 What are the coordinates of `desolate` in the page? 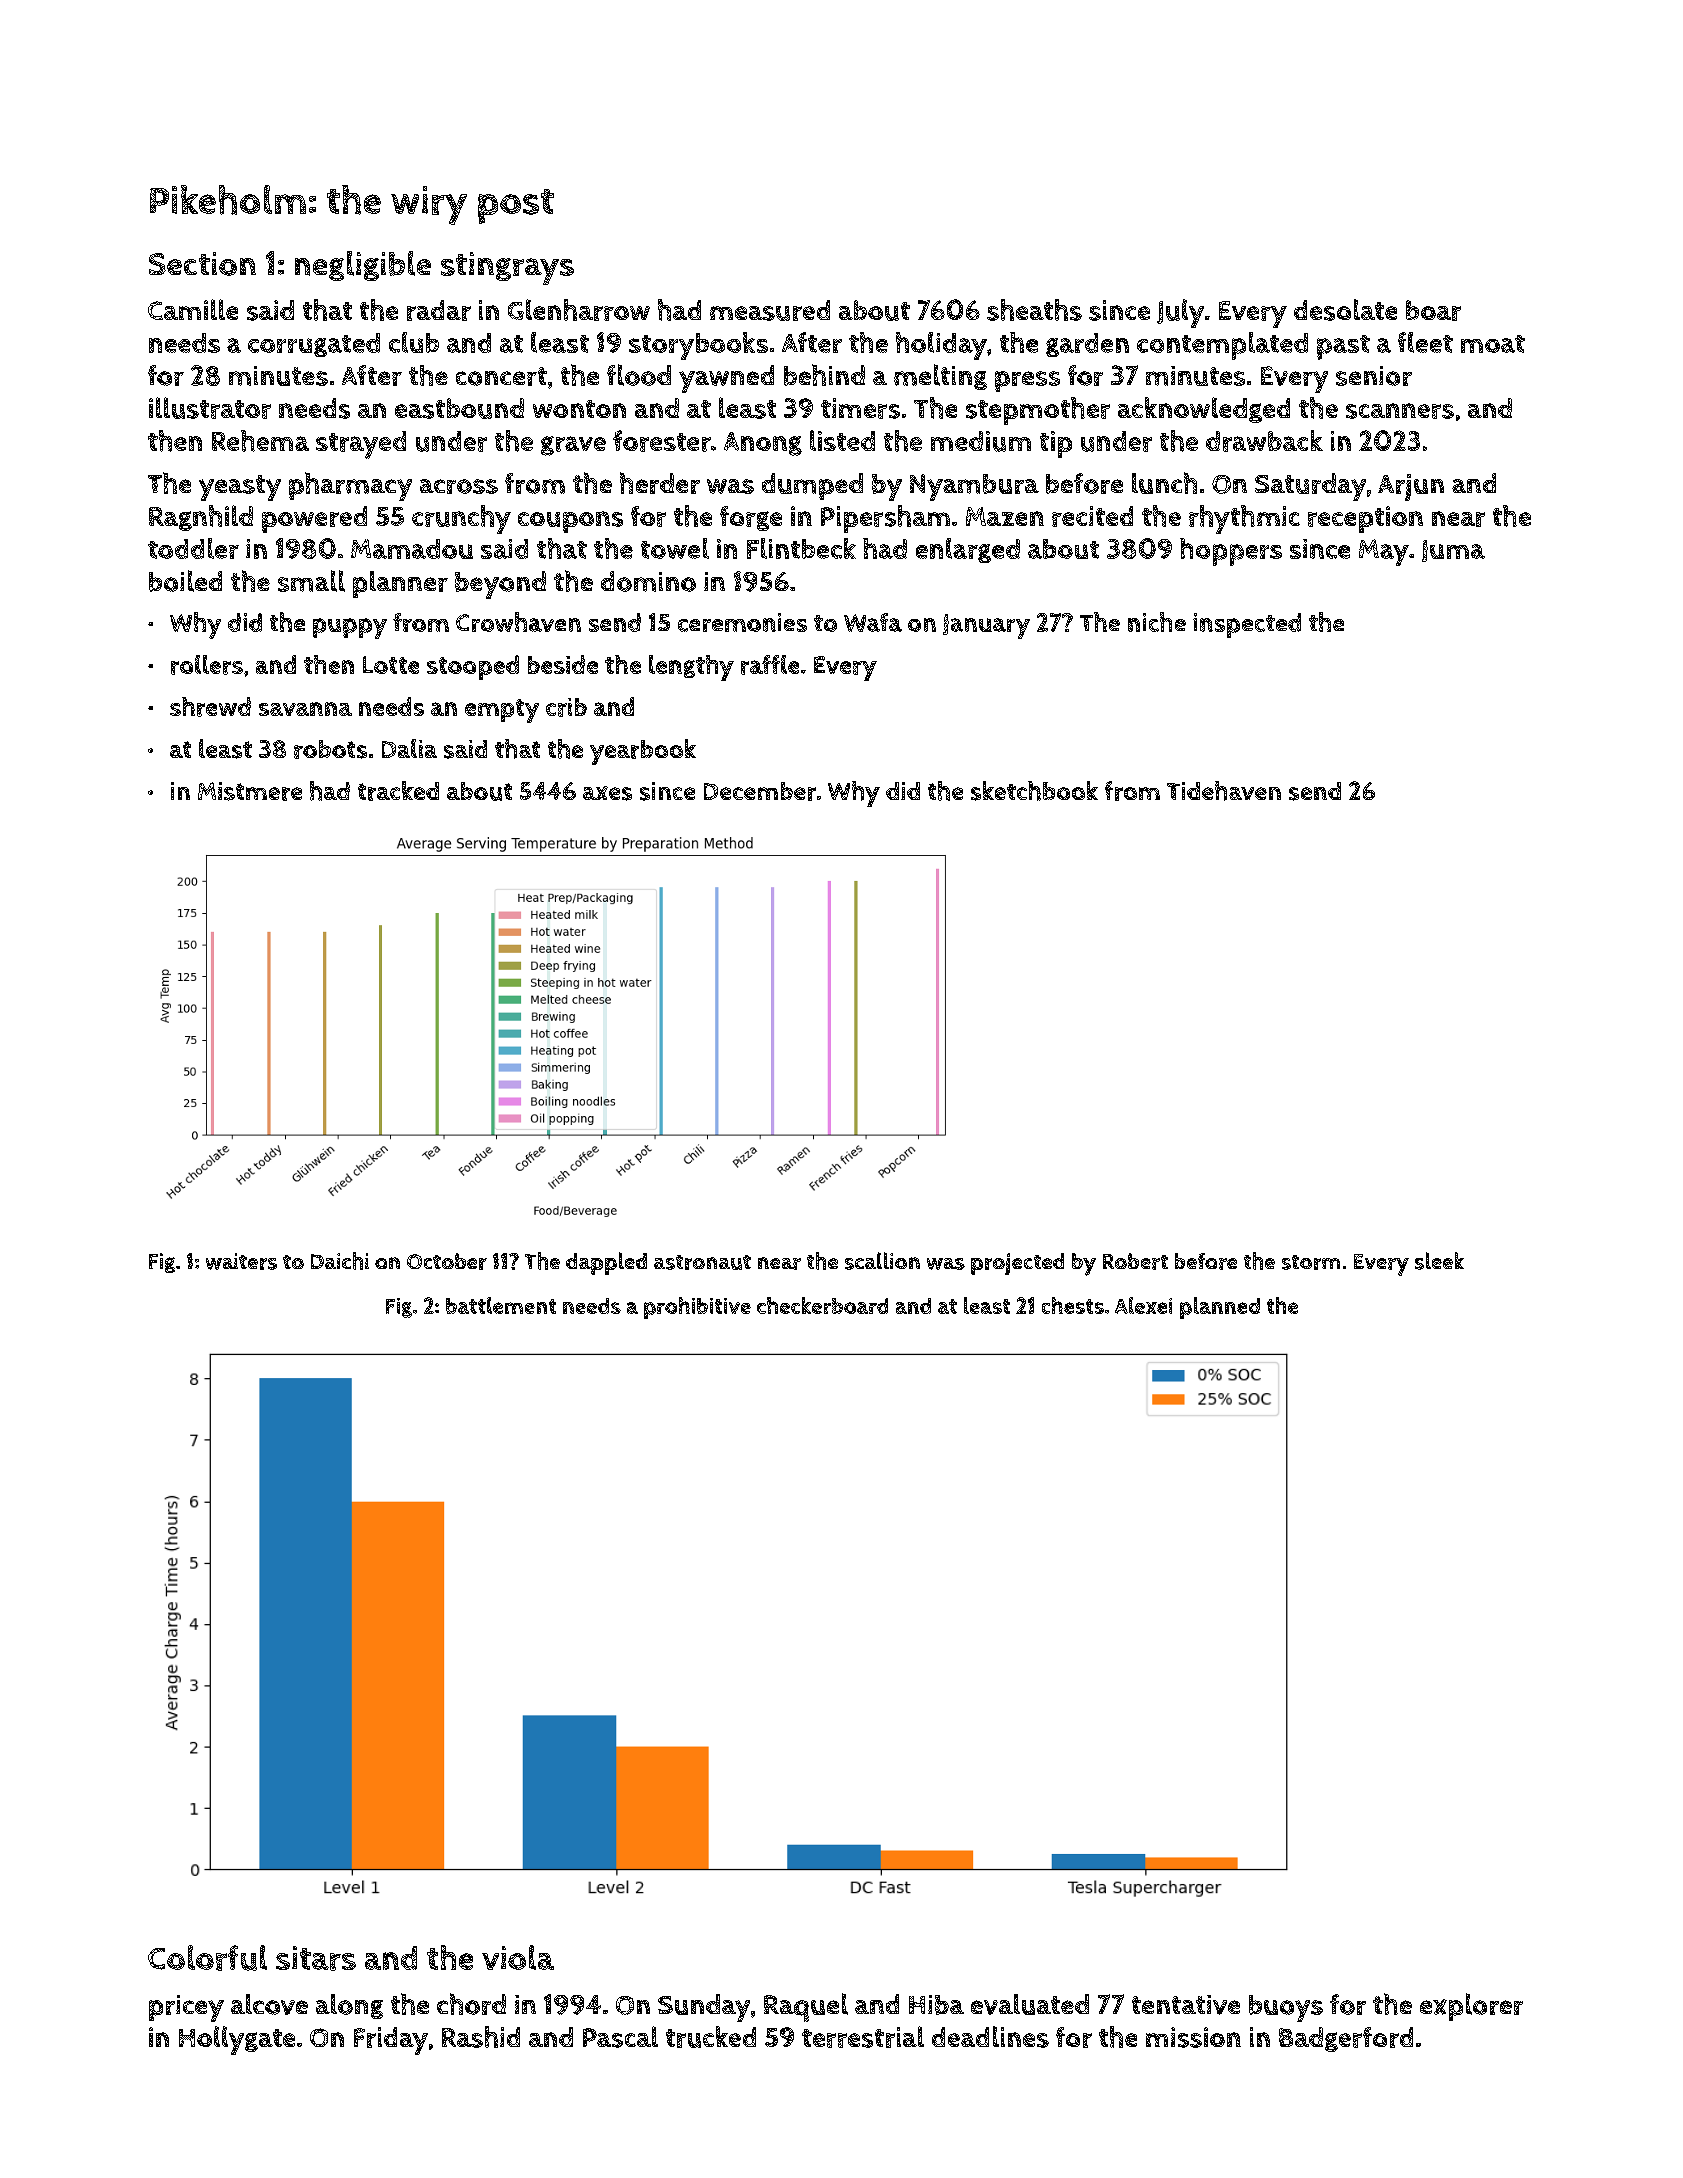 It's located at (1345, 310).
